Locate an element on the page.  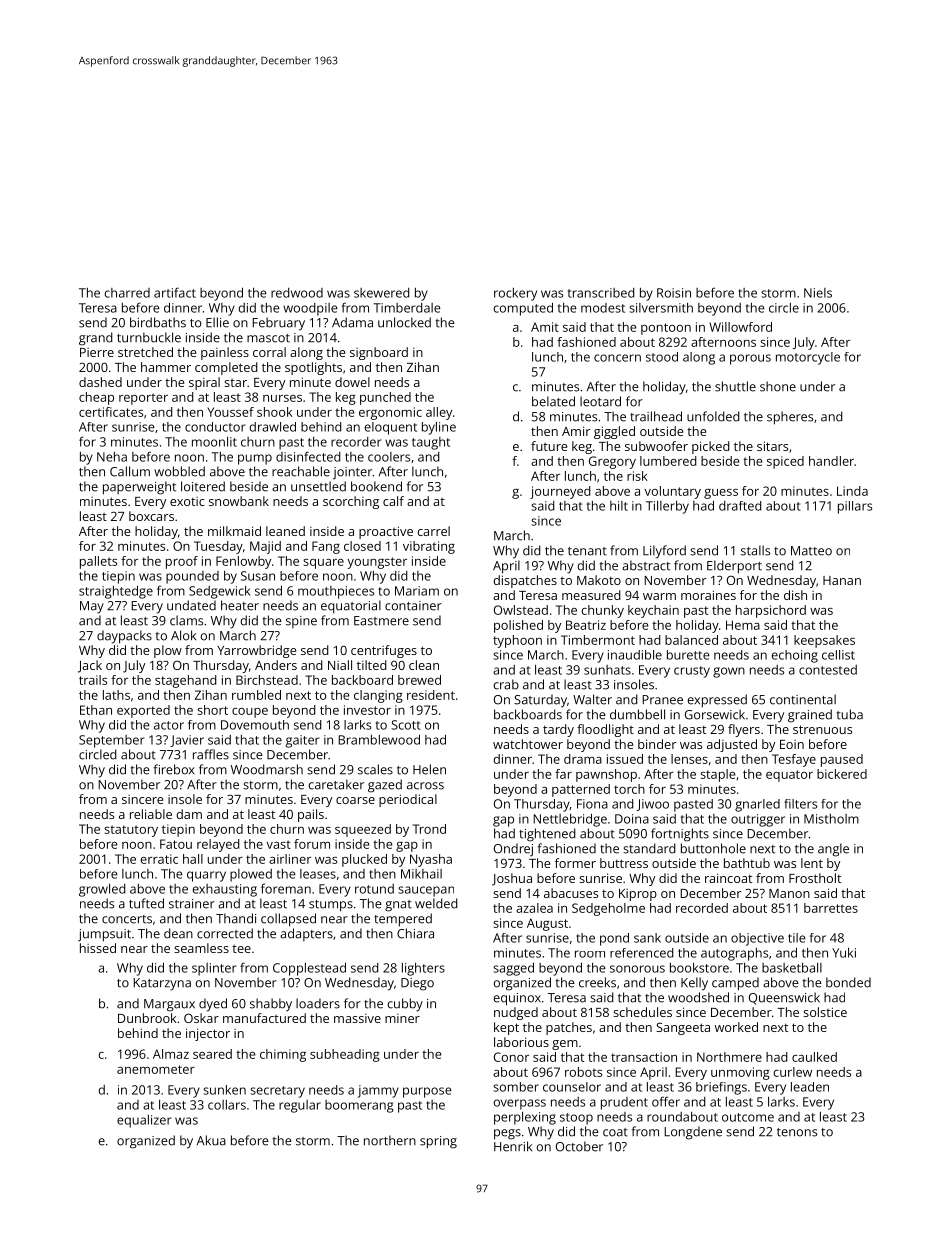
closed is located at coordinates (362, 546).
